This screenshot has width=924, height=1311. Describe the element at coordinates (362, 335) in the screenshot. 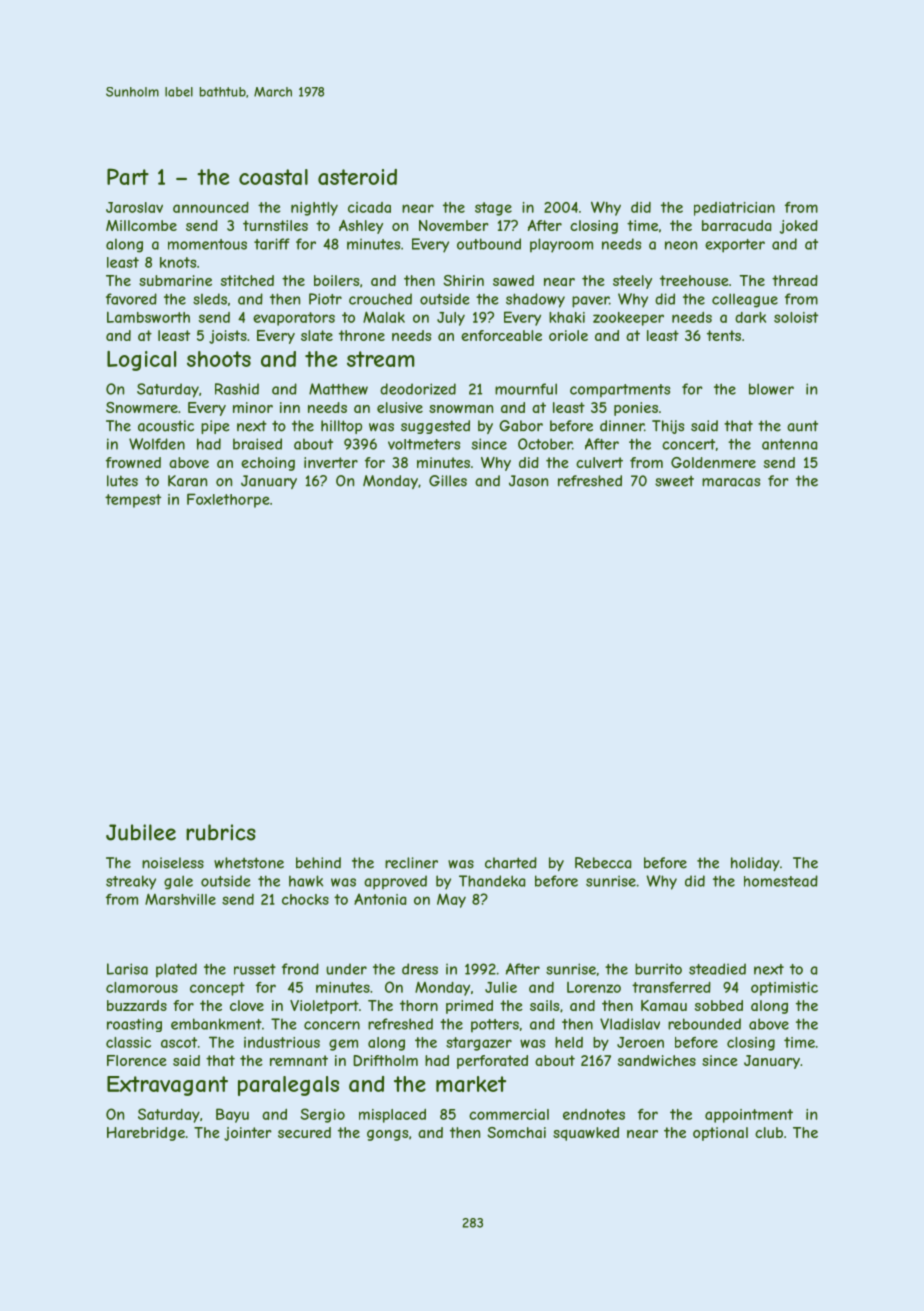

I see `throne` at that location.
